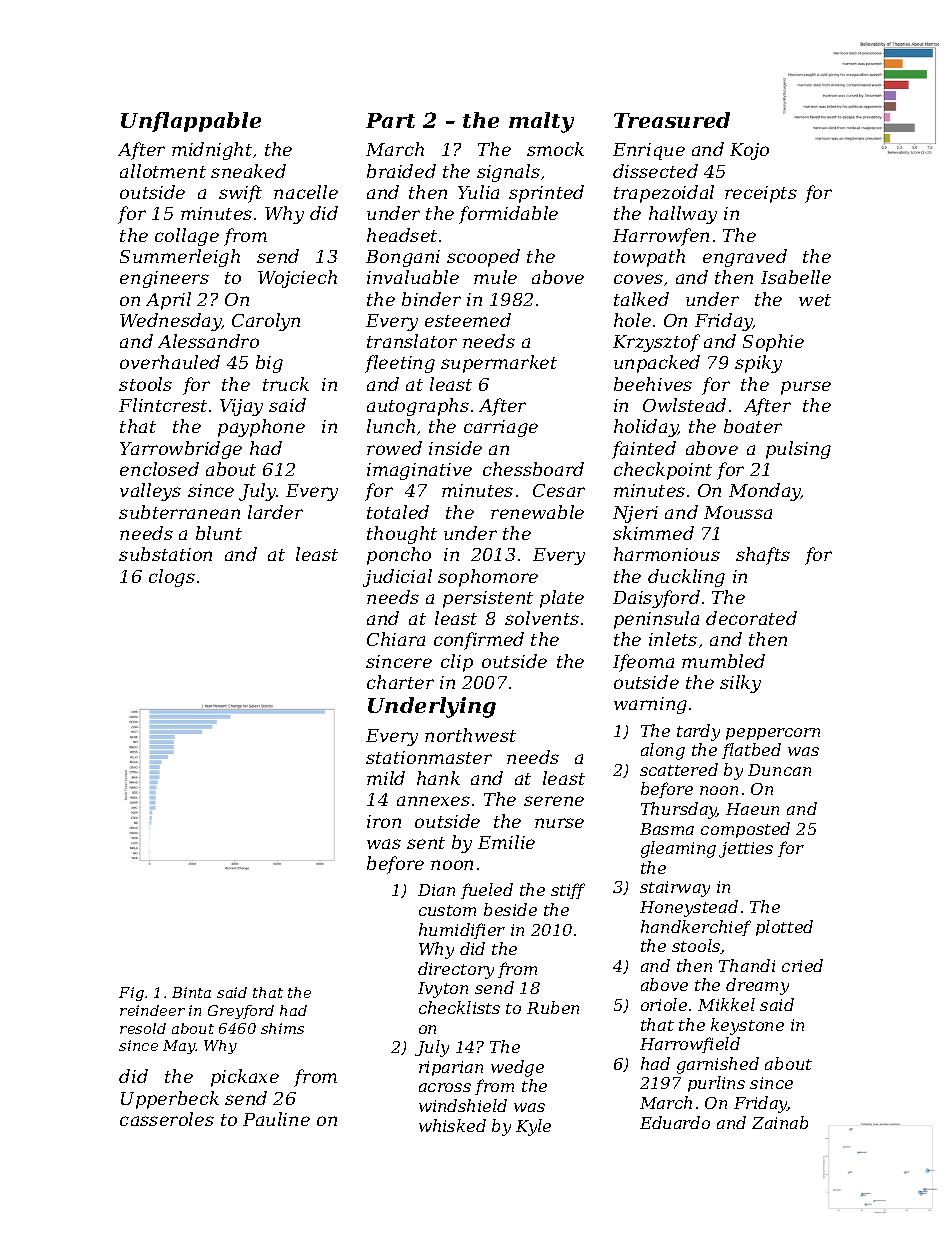  I want to click on beside, so click(510, 909).
